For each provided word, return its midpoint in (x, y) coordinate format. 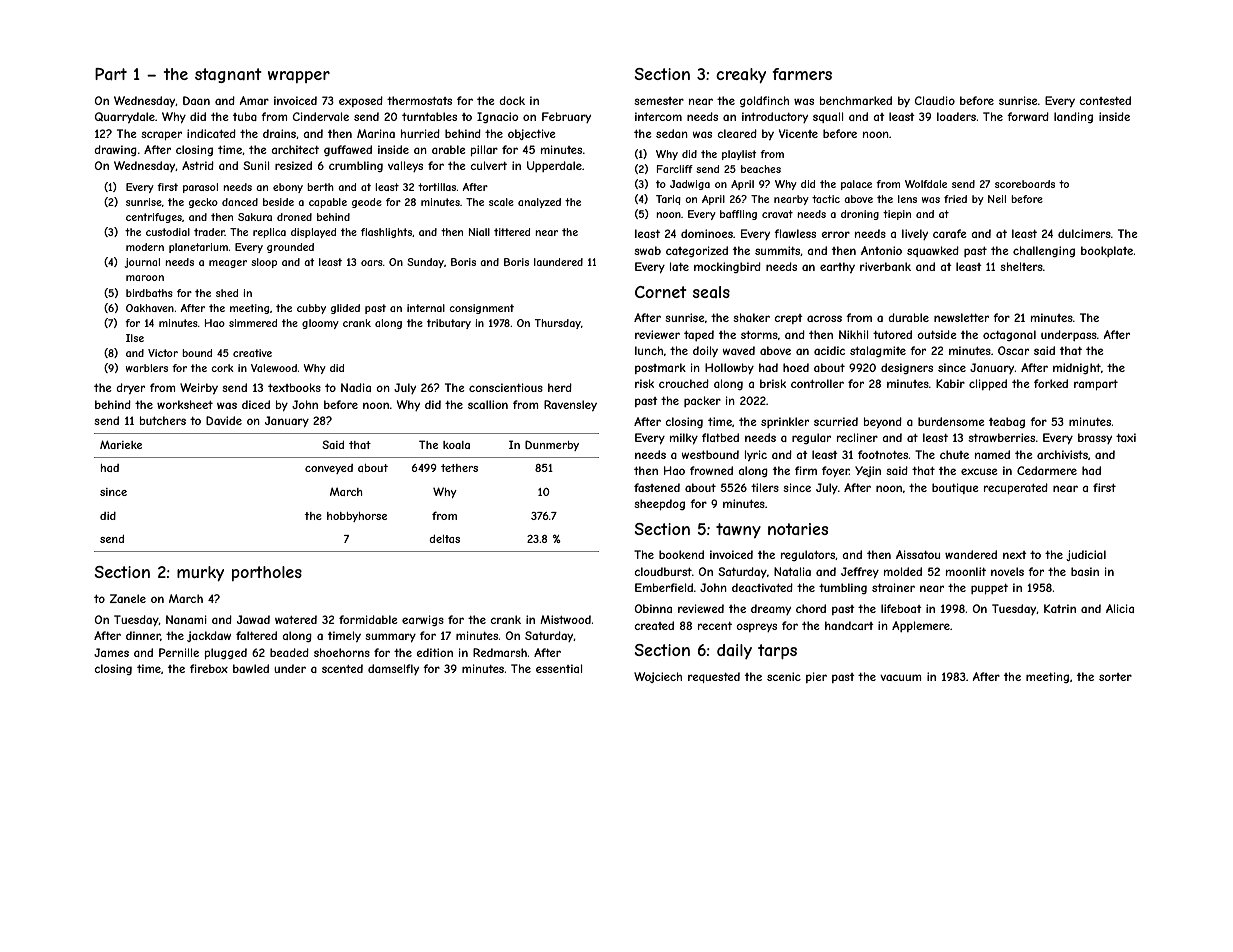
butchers (163, 420)
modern (145, 247)
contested (1105, 100)
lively (915, 234)
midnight (1077, 368)
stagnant (228, 75)
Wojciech (658, 677)
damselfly (393, 669)
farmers (802, 74)
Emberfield (664, 587)
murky (200, 573)
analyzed (539, 203)
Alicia (1120, 608)
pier (816, 677)
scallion (488, 404)
